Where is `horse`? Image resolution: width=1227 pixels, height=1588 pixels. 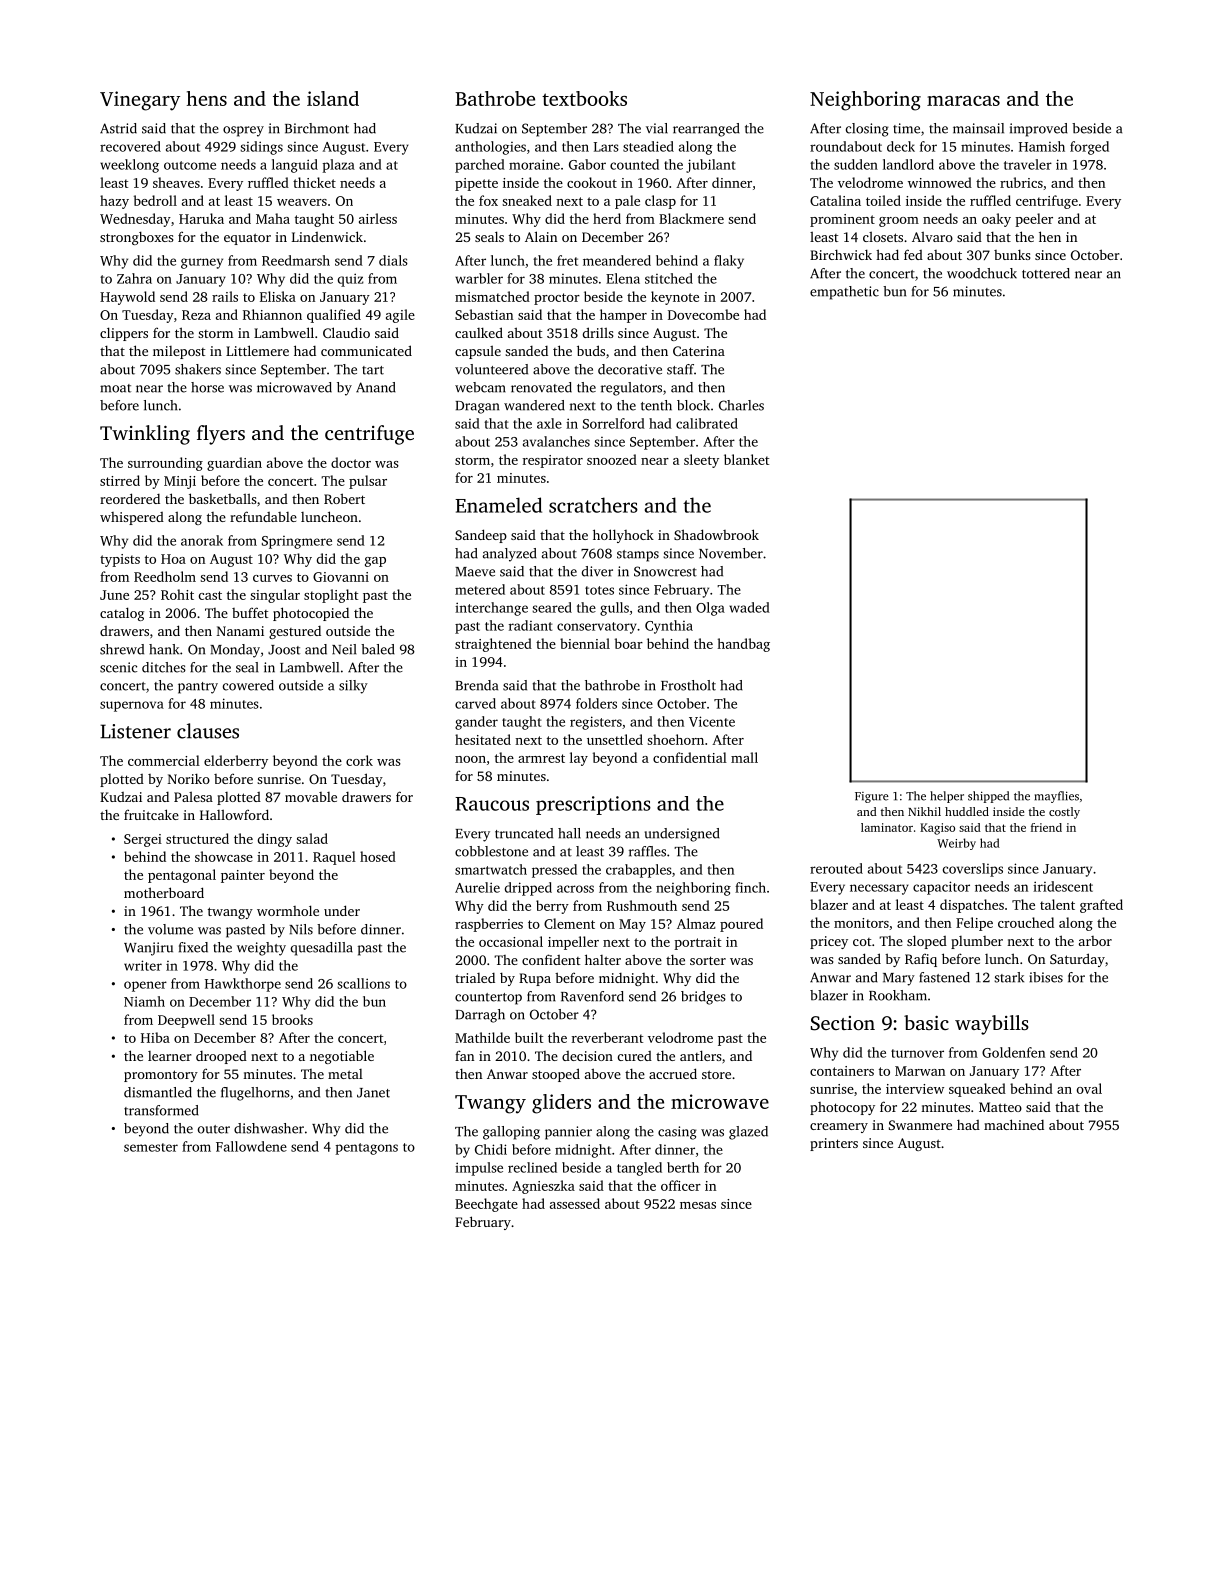 horse is located at coordinates (207, 387).
